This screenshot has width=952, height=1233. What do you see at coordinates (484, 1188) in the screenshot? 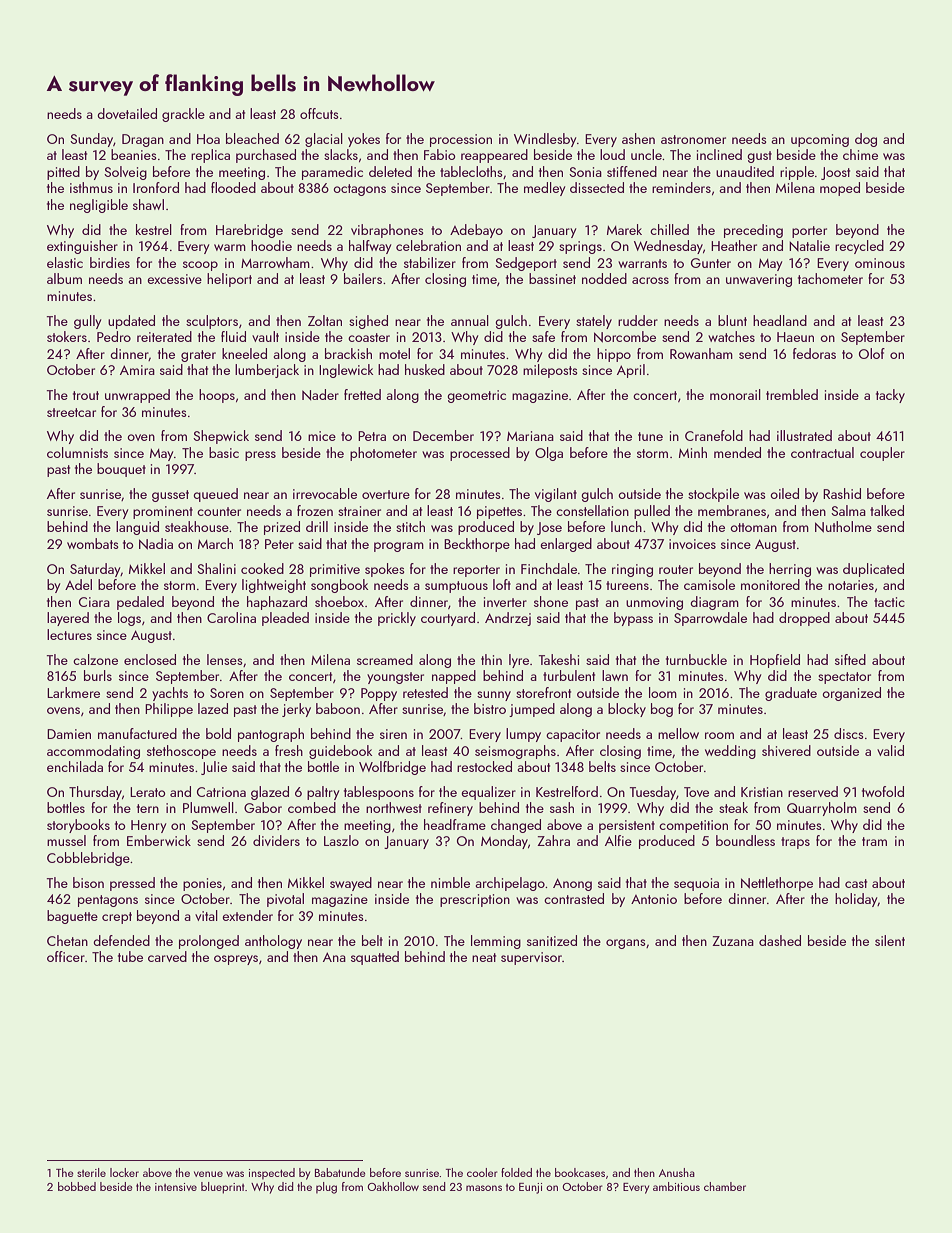
I see `masons` at bounding box center [484, 1188].
